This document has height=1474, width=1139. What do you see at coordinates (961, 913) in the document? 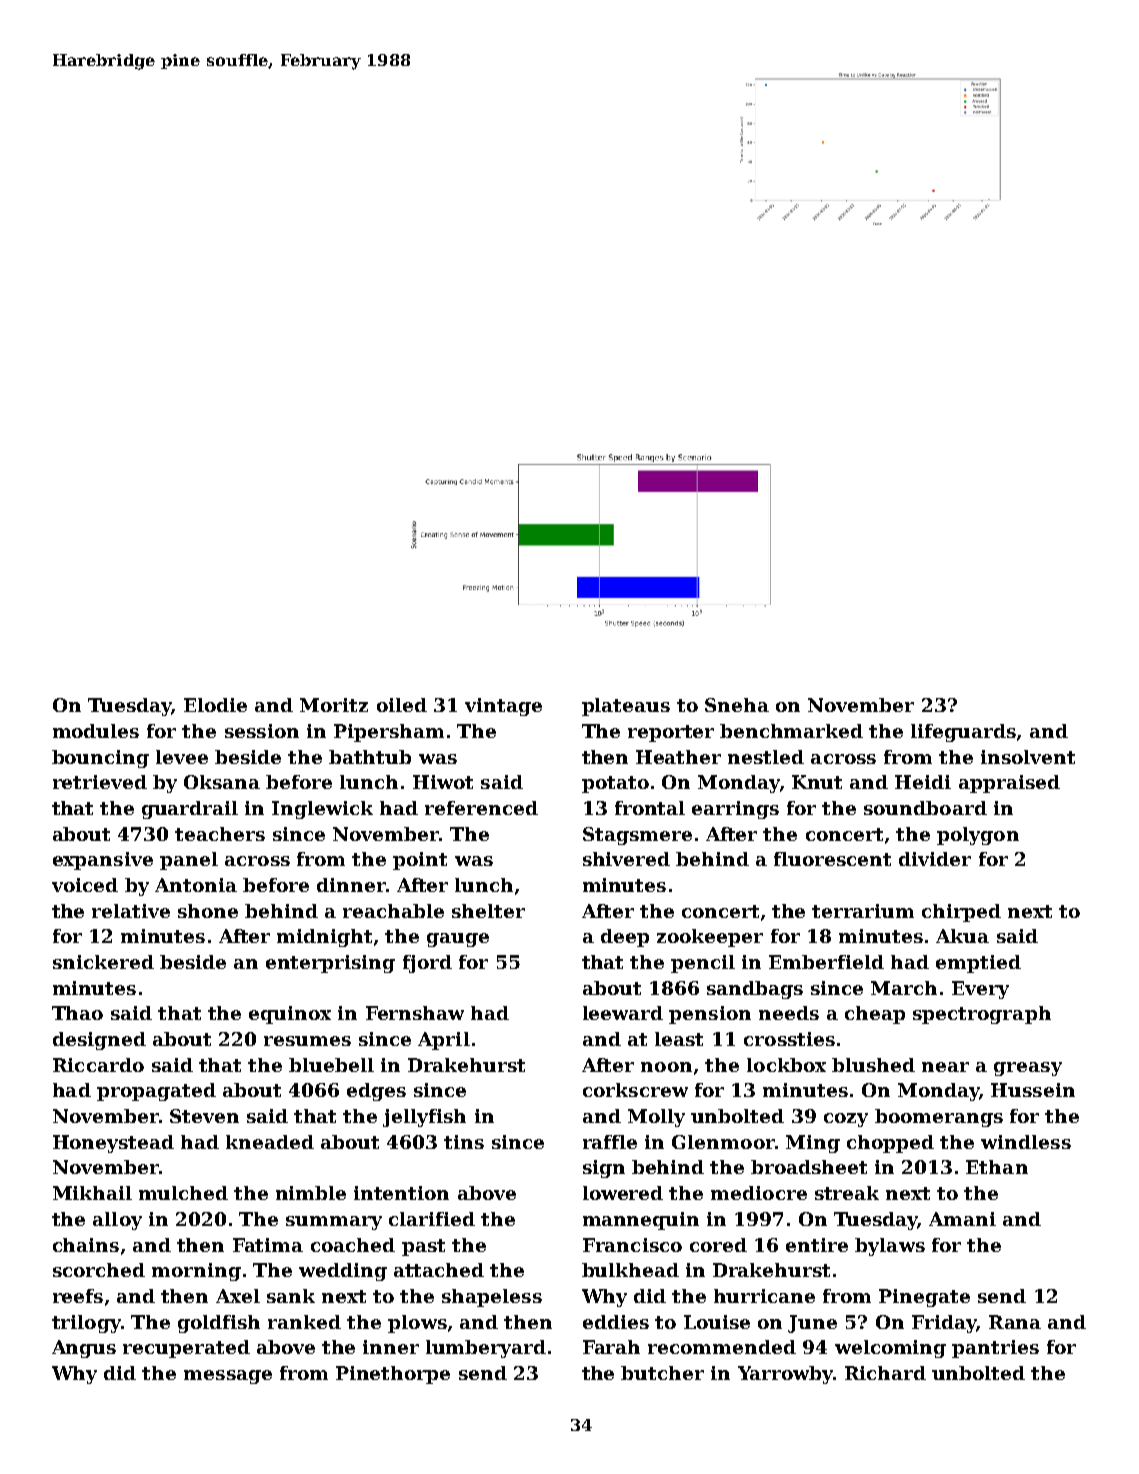
I see `chirped` at bounding box center [961, 913].
